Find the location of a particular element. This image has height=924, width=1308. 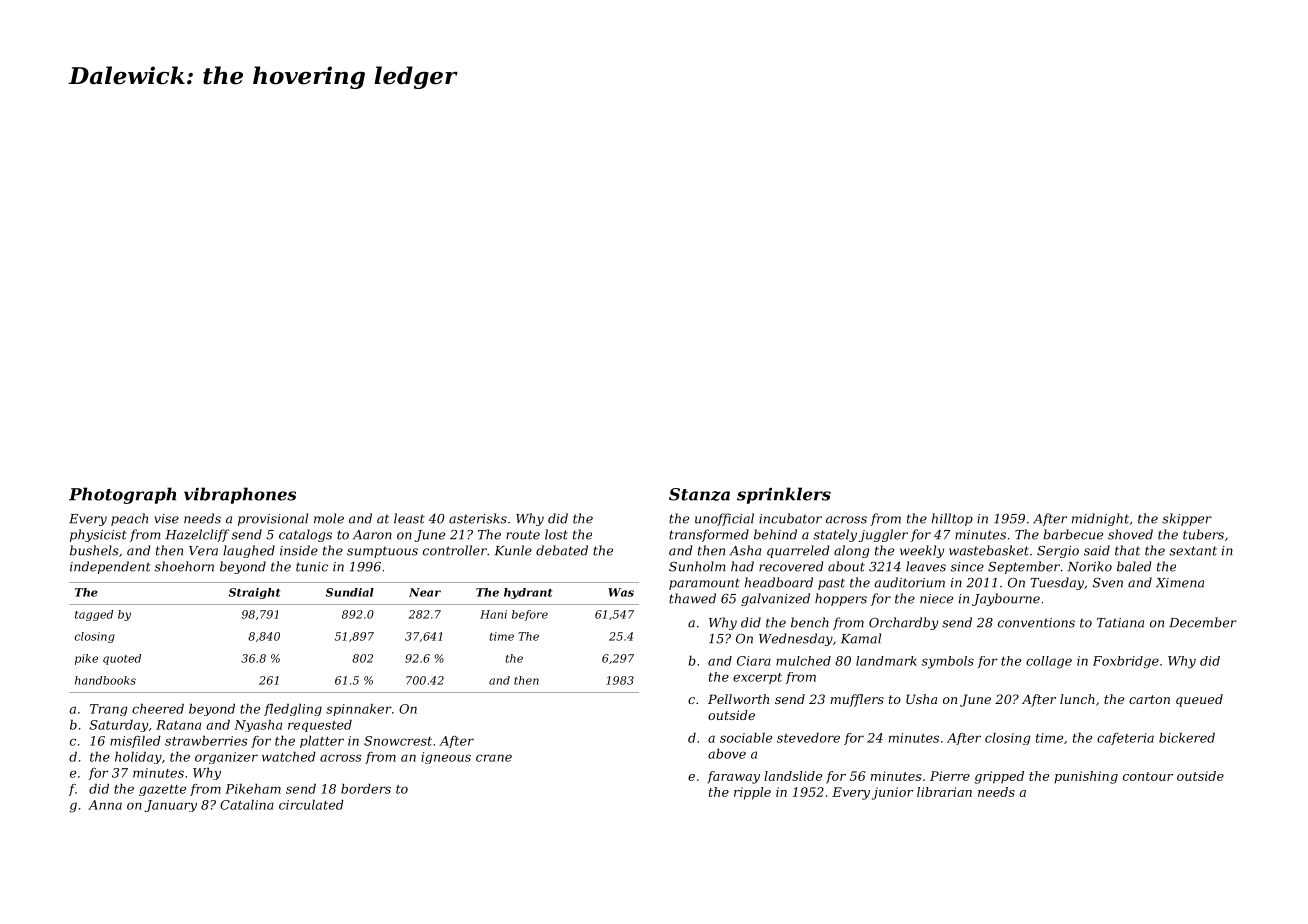

past is located at coordinates (831, 584).
